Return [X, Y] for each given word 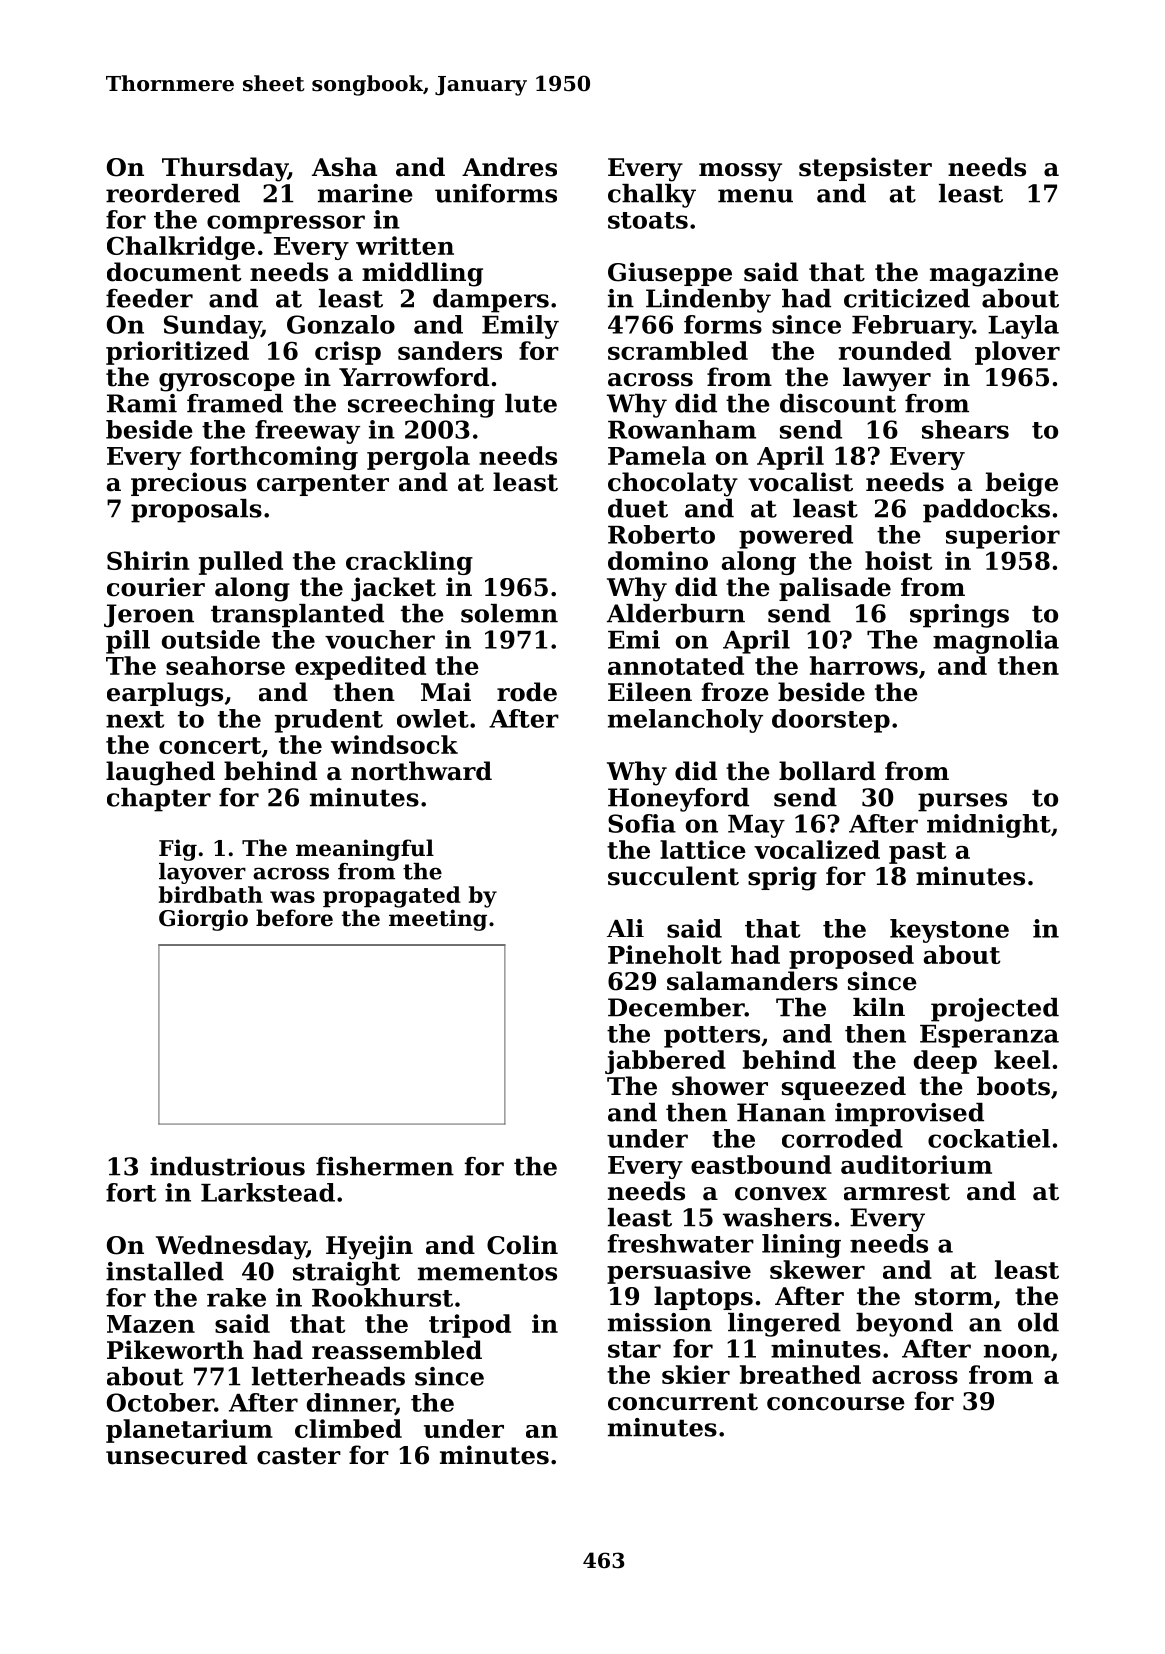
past [917, 853]
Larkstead [268, 1192]
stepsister [865, 169]
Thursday [225, 169]
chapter [159, 800]
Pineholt [665, 954]
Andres [509, 167]
